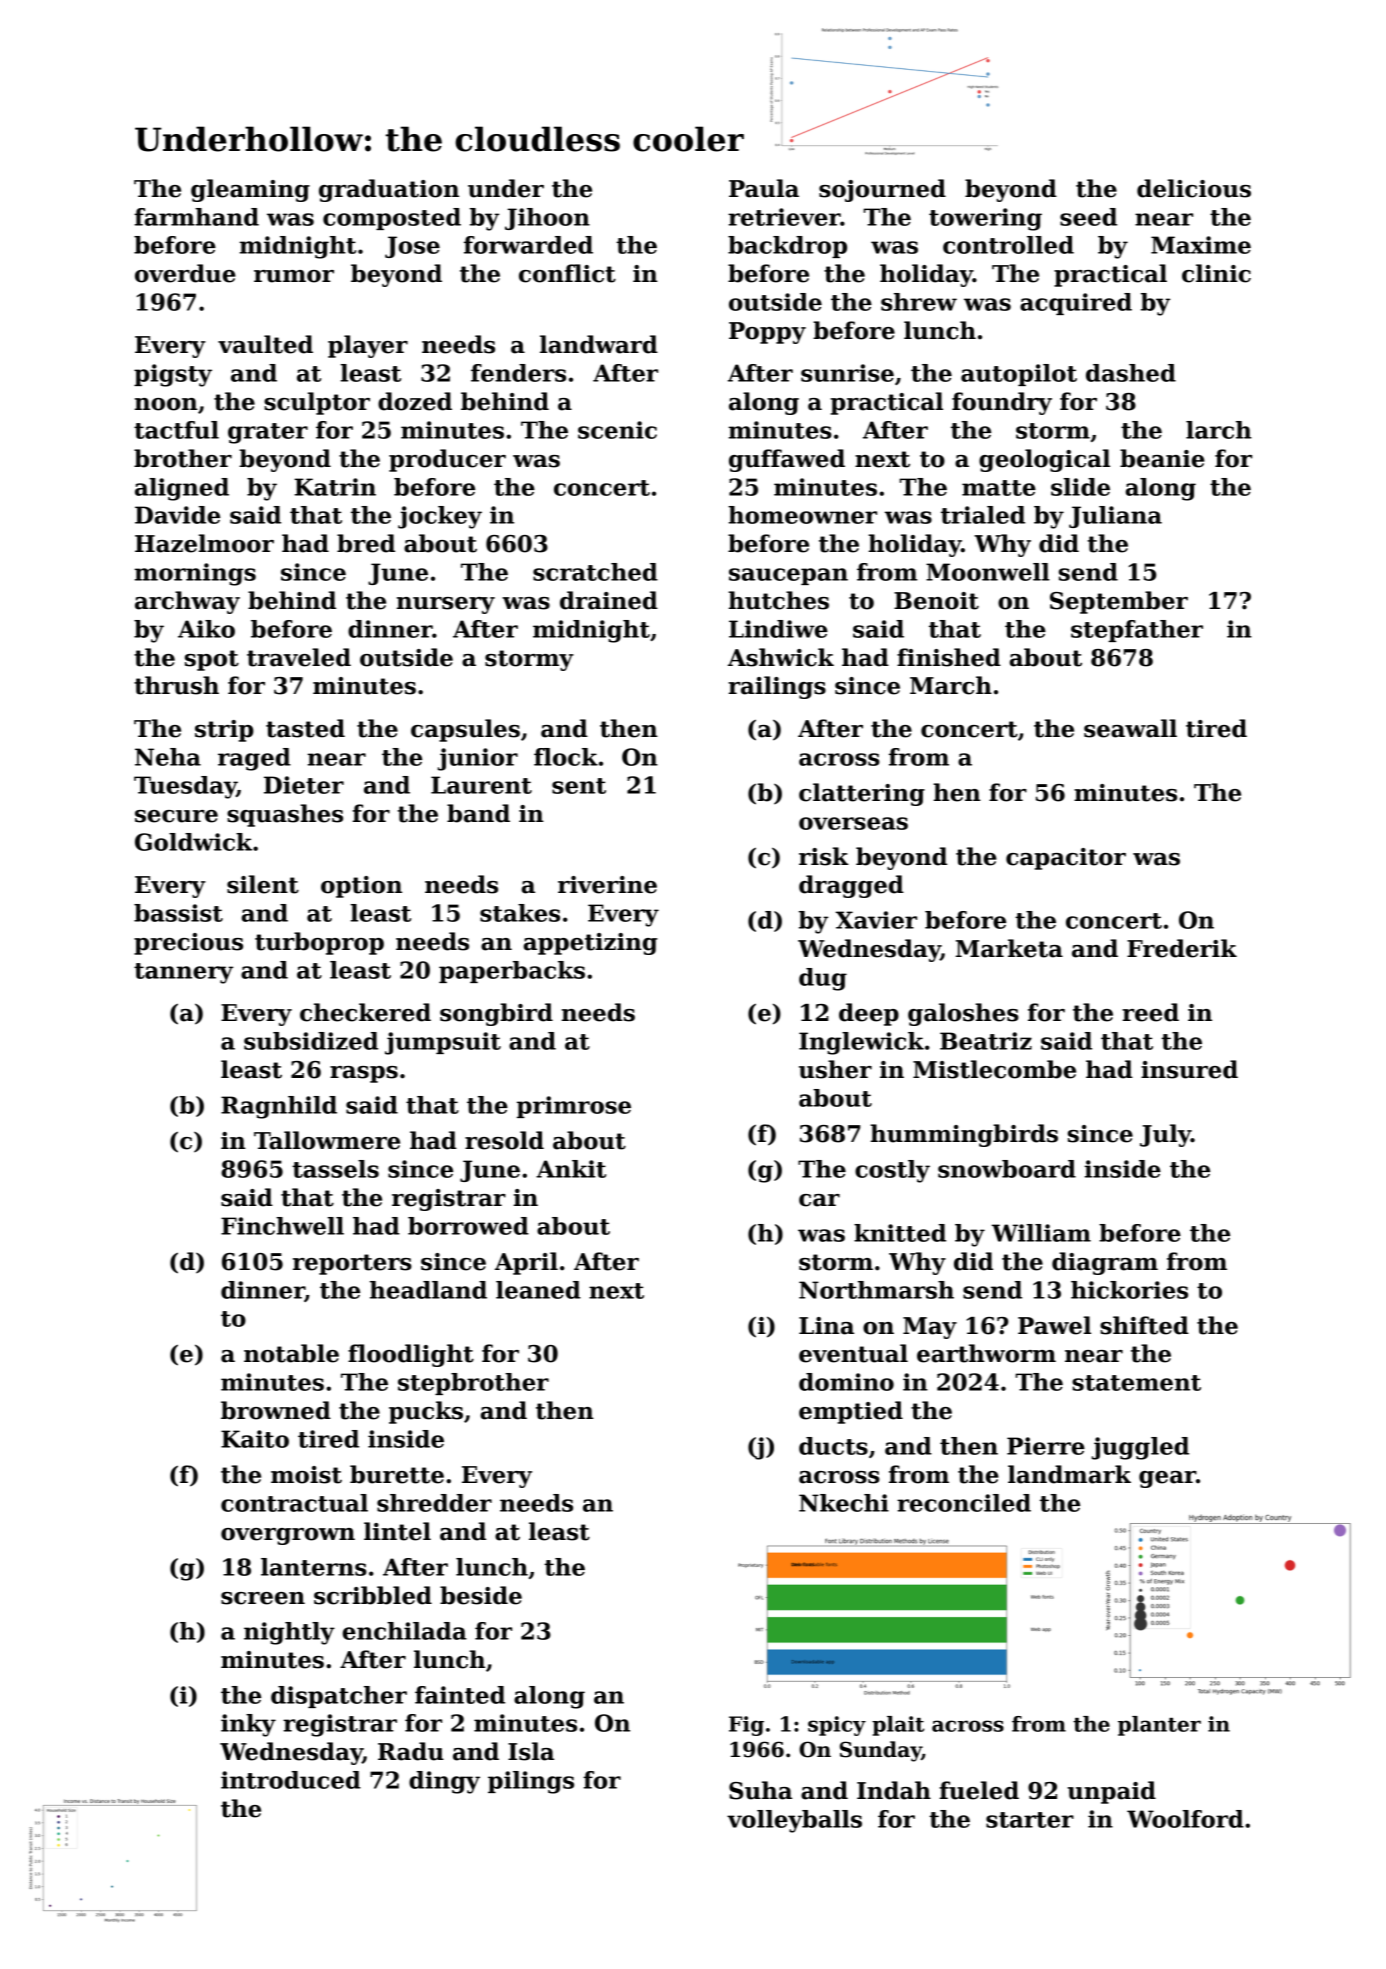 The width and height of the screenshot is (1386, 1969). What do you see at coordinates (760, 1790) in the screenshot?
I see `Suha` at bounding box center [760, 1790].
